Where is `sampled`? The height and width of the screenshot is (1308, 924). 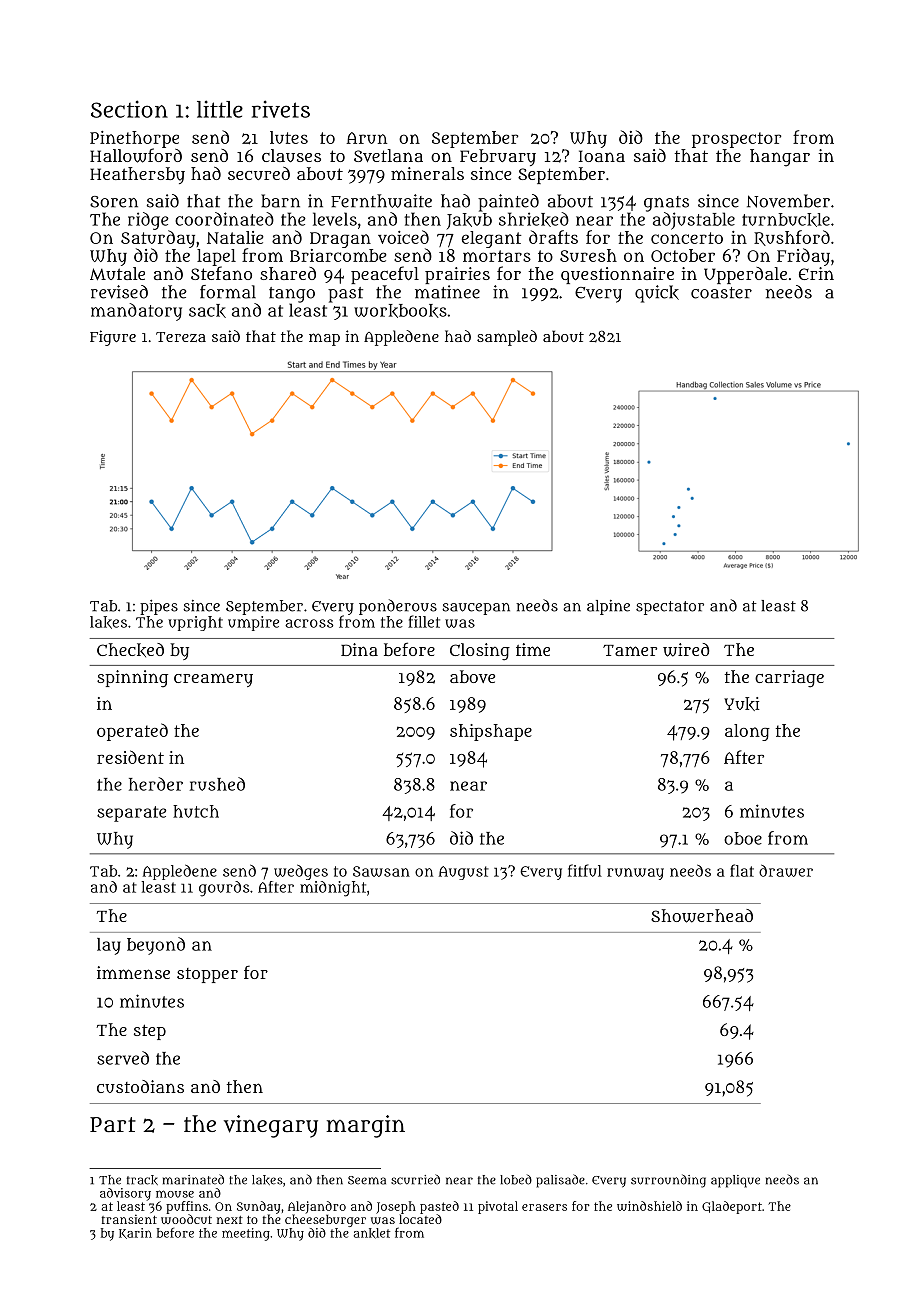
sampled is located at coordinates (507, 338).
